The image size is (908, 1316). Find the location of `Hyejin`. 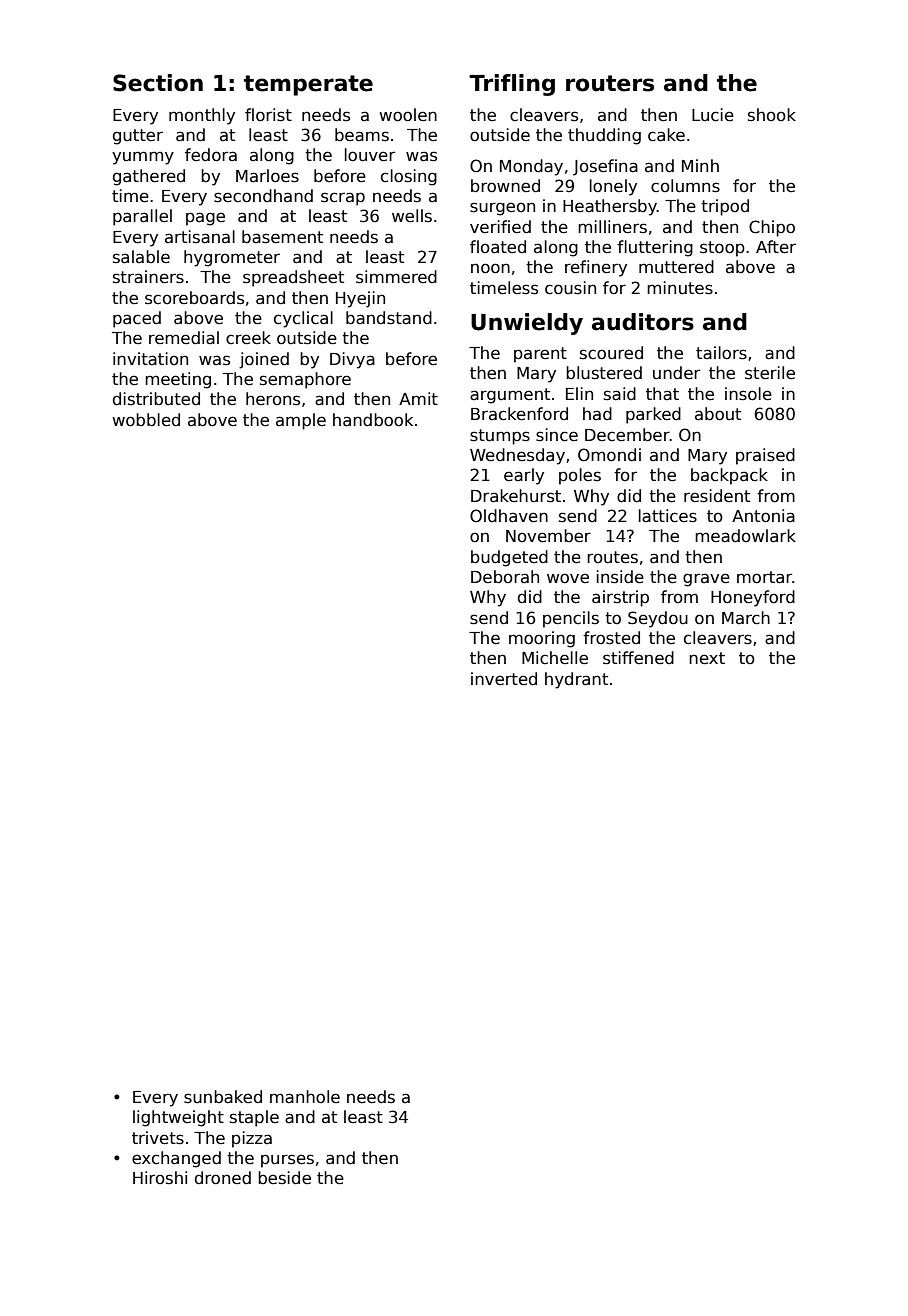

Hyejin is located at coordinates (360, 299).
